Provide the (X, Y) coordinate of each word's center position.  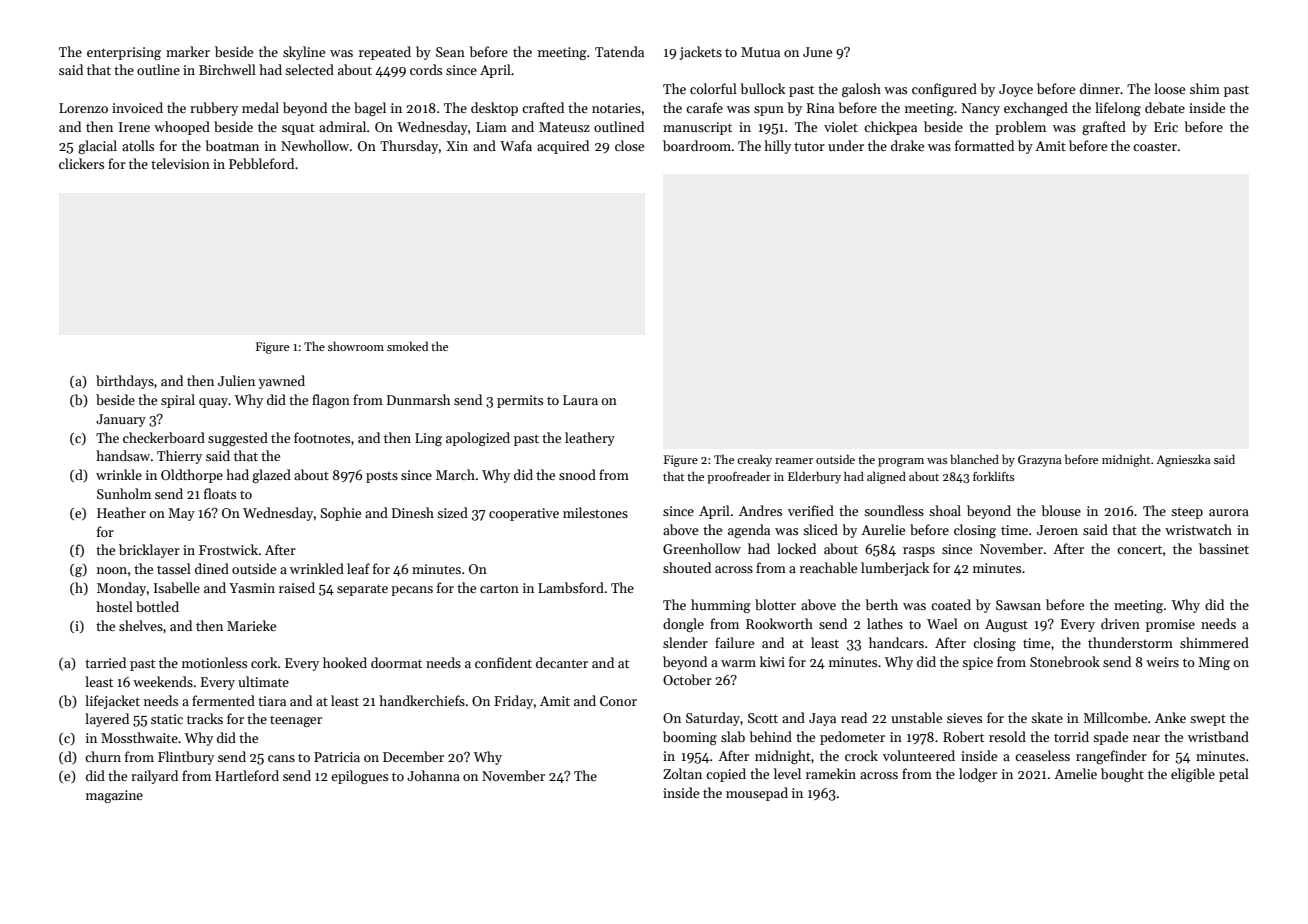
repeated (385, 53)
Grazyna (1040, 461)
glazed (271, 476)
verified (811, 510)
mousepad (757, 794)
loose (1169, 88)
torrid (1071, 736)
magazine (114, 796)
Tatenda (619, 51)
